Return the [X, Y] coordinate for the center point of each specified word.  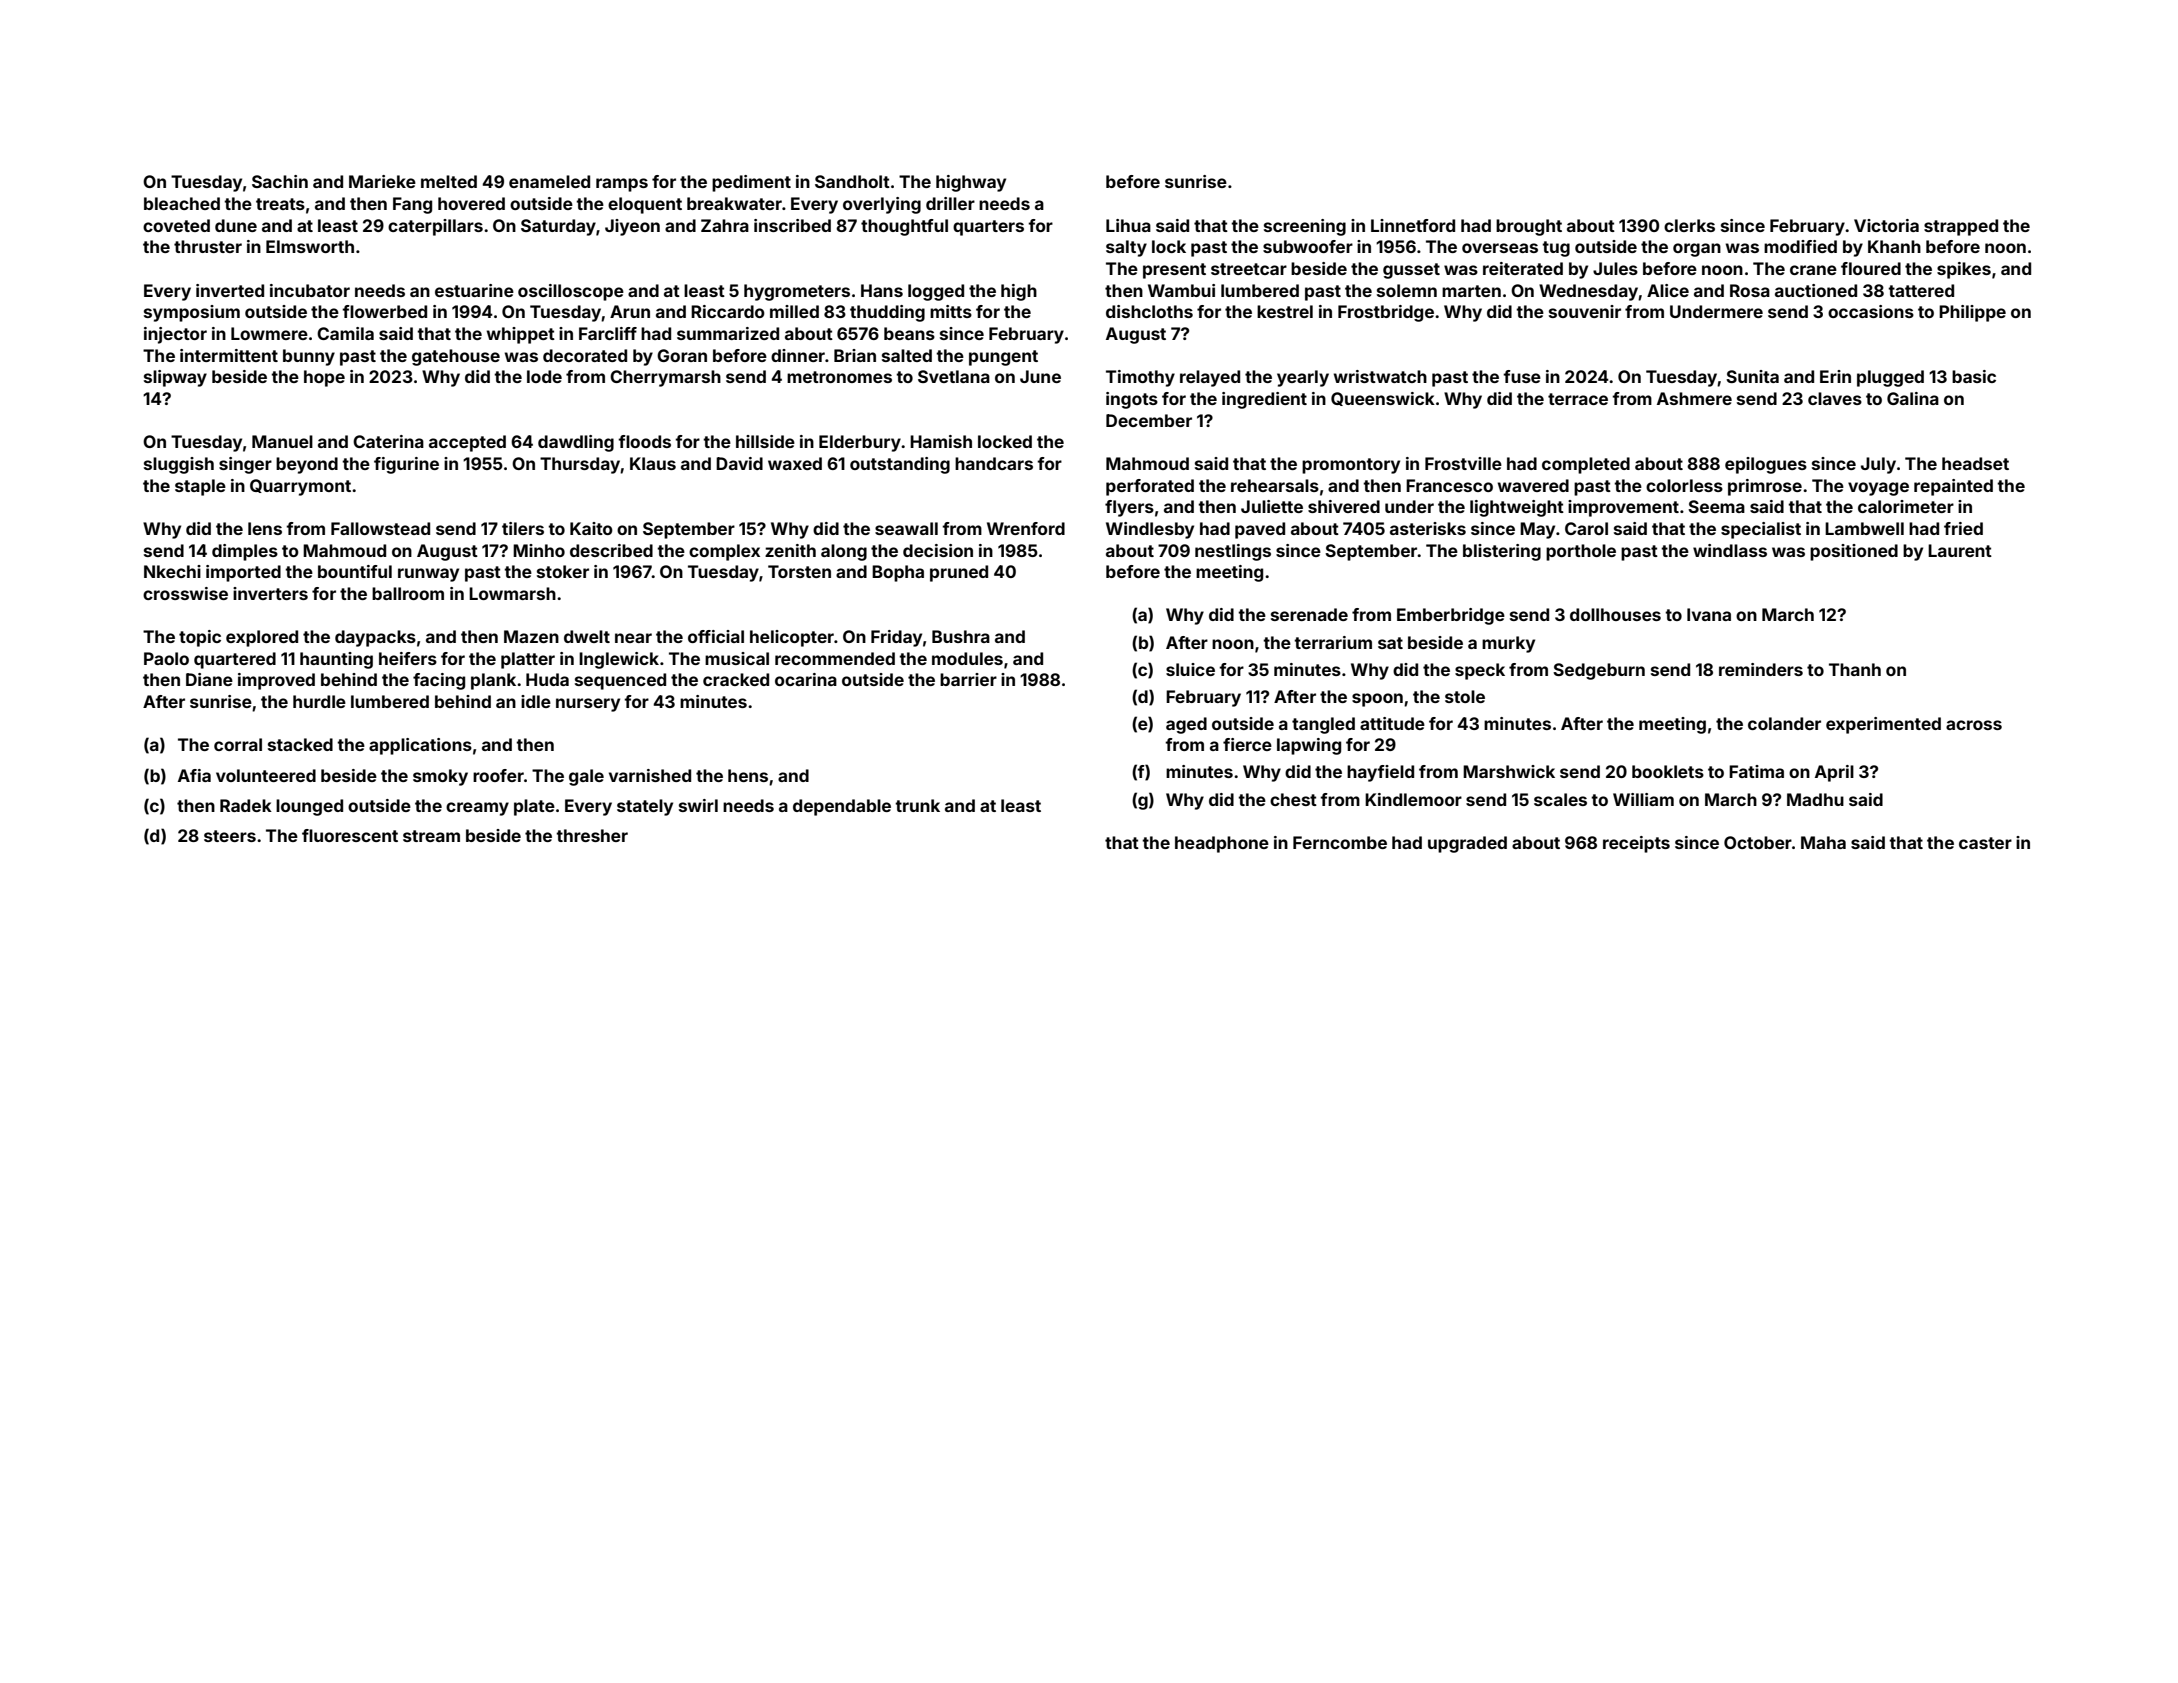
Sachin [280, 181]
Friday [896, 638]
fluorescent [350, 835]
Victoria [1886, 225]
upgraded [1467, 844]
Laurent [1960, 550]
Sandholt [852, 181]
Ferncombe [1340, 842]
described [611, 550]
